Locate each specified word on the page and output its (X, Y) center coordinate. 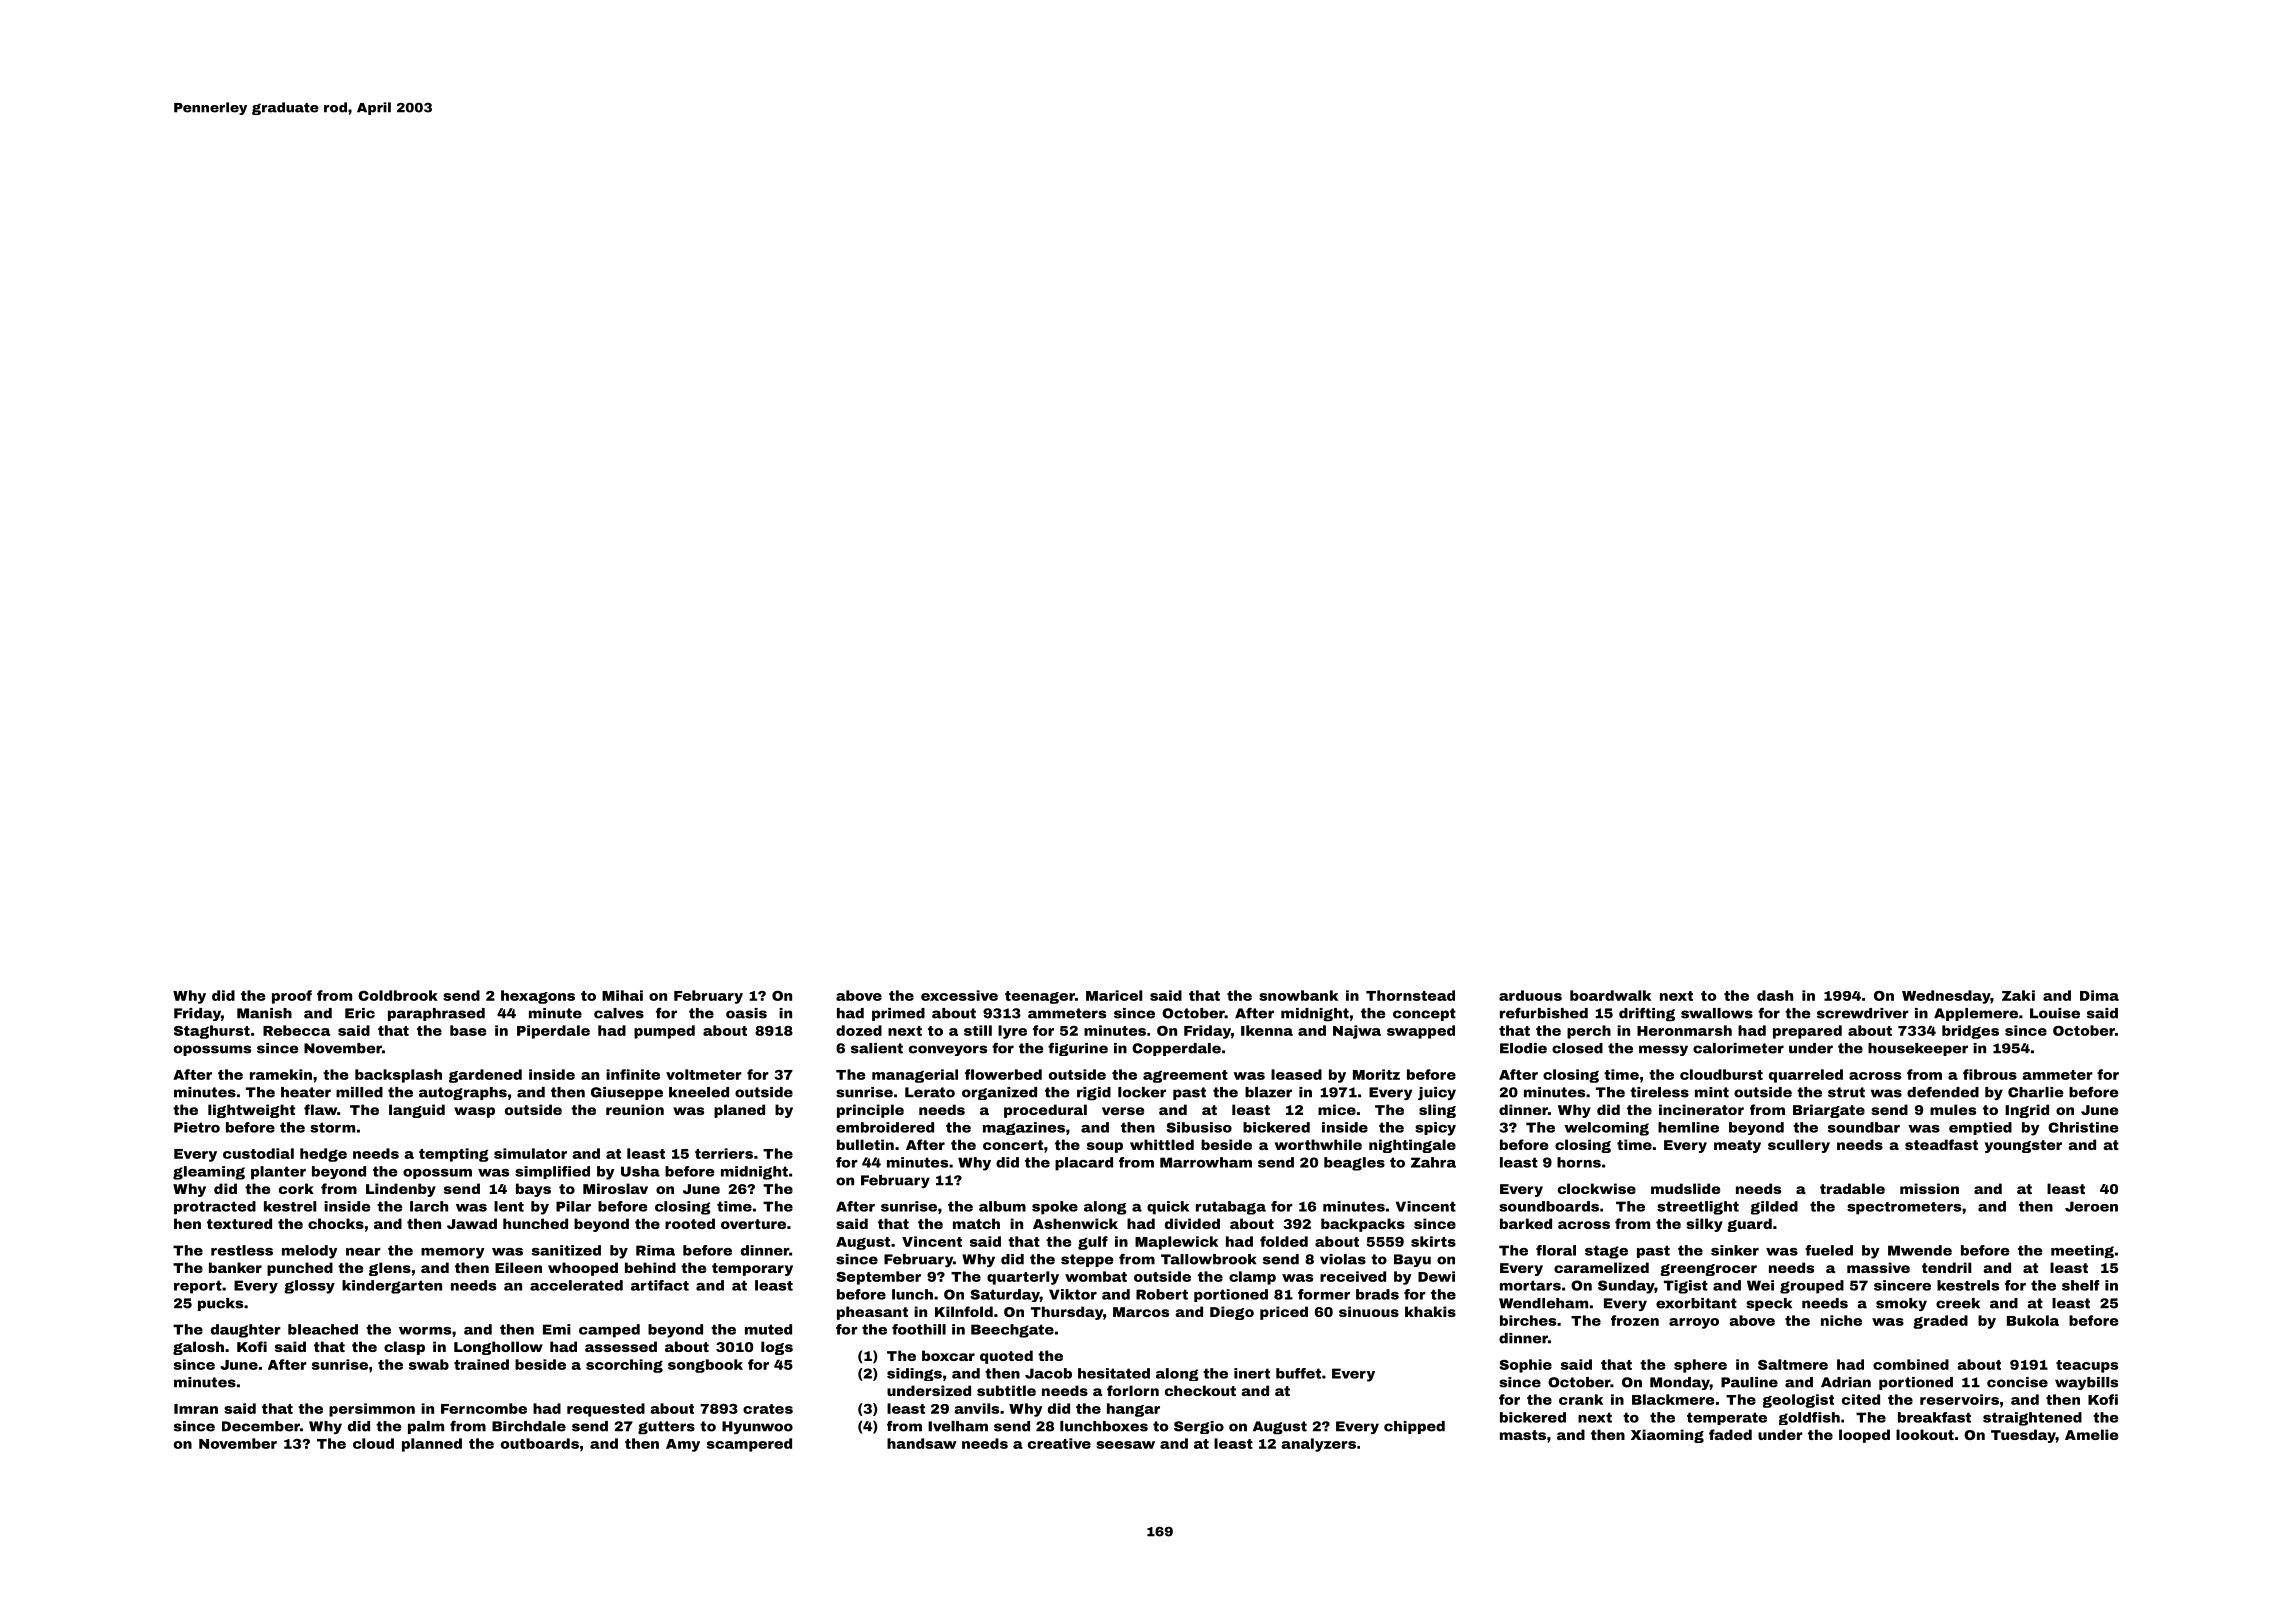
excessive (959, 995)
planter (278, 1173)
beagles (1354, 1164)
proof (292, 997)
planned (432, 1445)
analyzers (1318, 1445)
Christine (2083, 1127)
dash (1775, 995)
